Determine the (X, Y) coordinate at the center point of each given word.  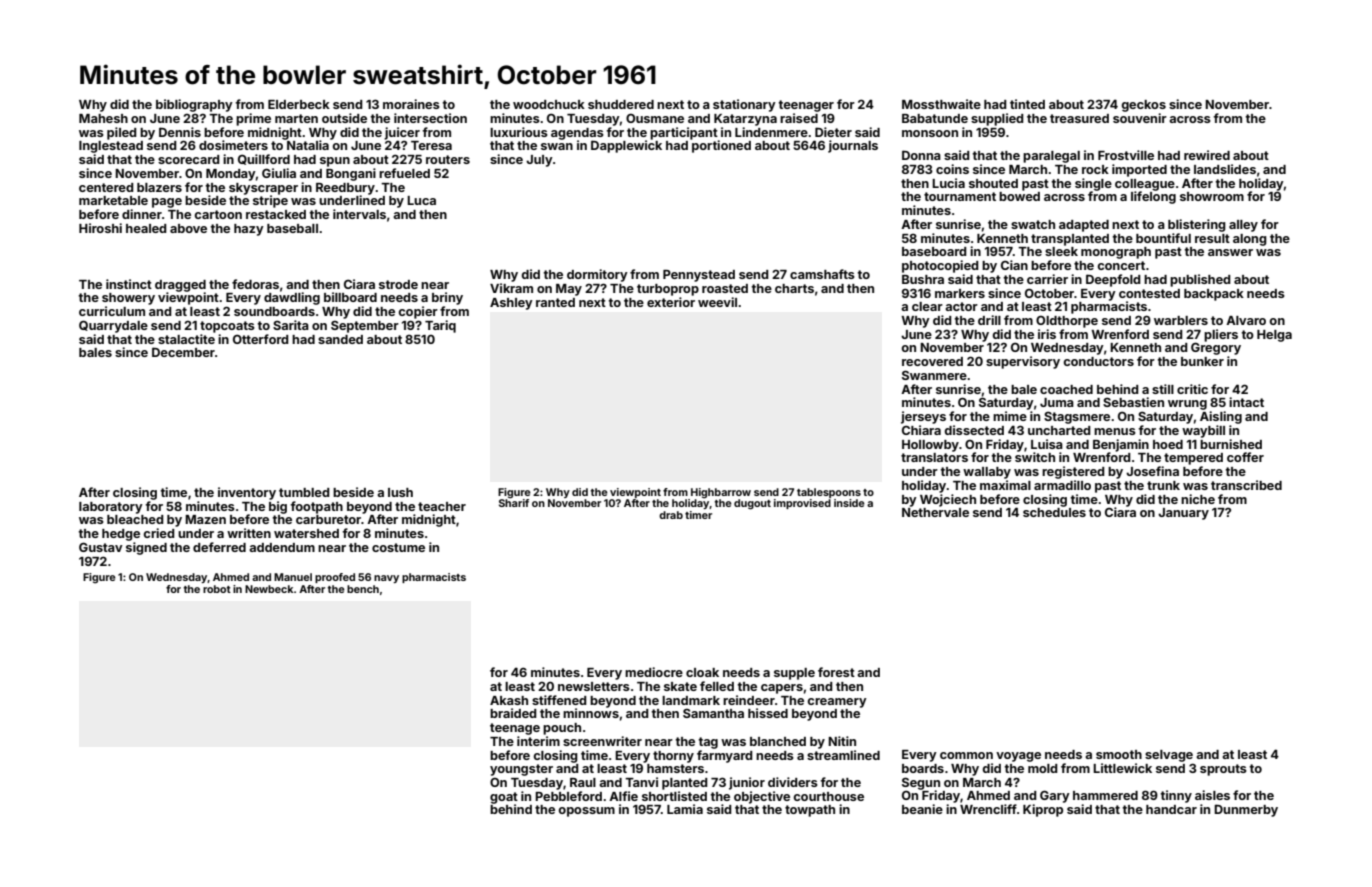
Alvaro (1246, 320)
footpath (316, 507)
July (539, 161)
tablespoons (829, 493)
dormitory (597, 275)
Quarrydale (113, 326)
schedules (1054, 512)
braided (513, 713)
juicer (402, 133)
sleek (1061, 251)
